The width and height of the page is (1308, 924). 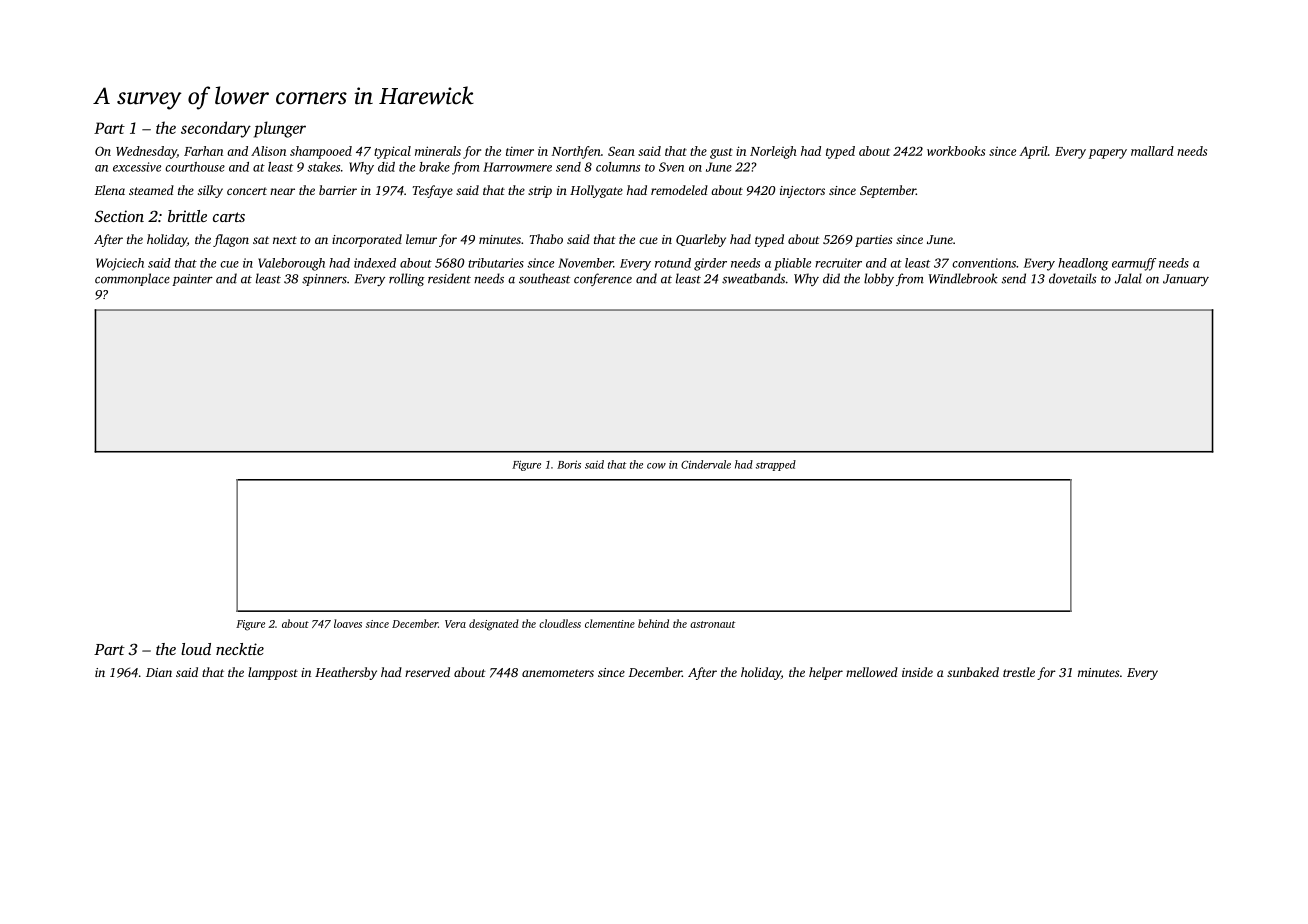 What do you see at coordinates (596, 191) in the page?
I see `Hollygate` at bounding box center [596, 191].
